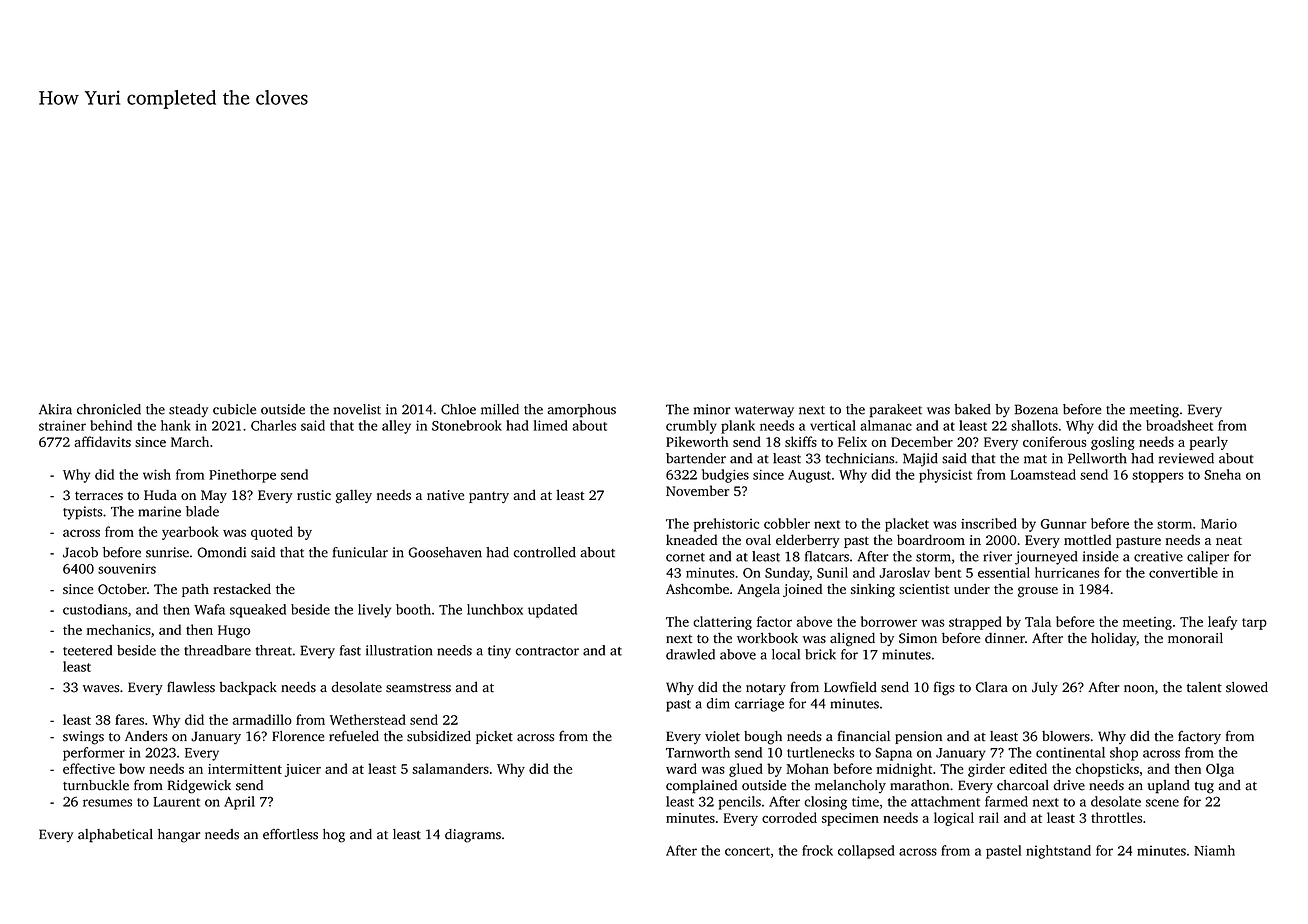  What do you see at coordinates (258, 611) in the document?
I see `squeaked` at bounding box center [258, 611].
